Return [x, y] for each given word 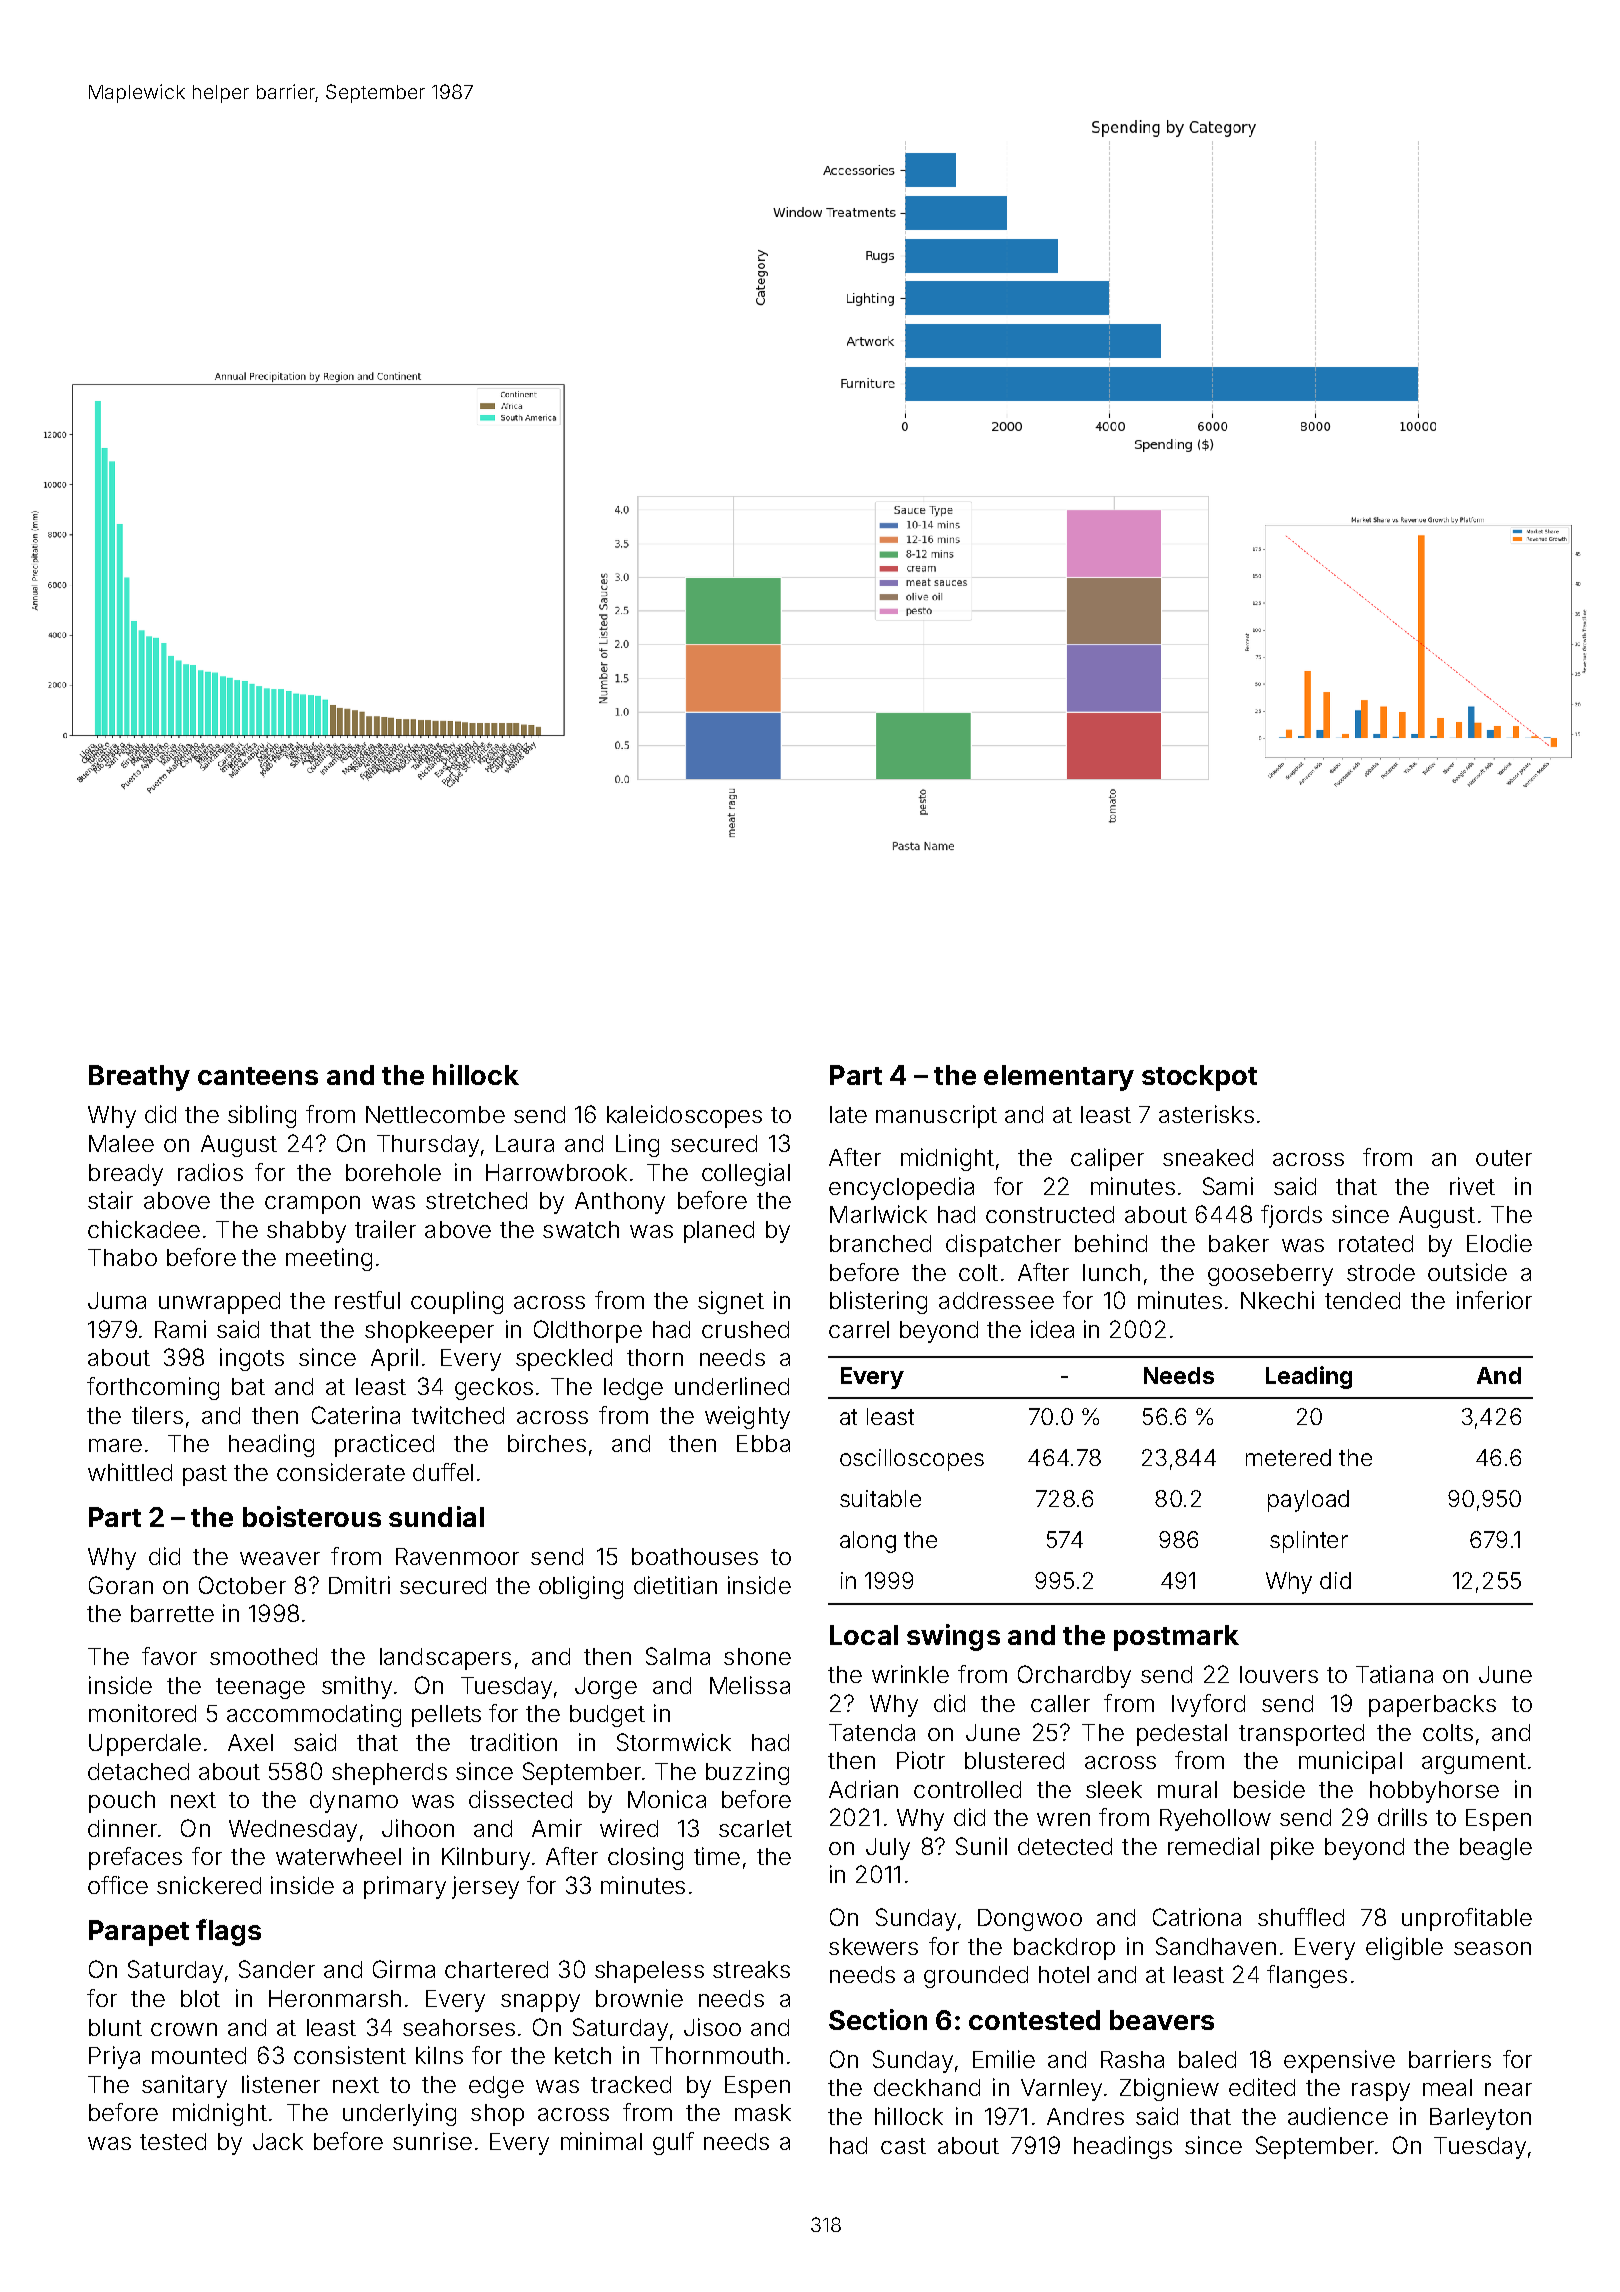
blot [200, 1998]
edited [1262, 2087]
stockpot [1199, 1078]
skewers [873, 1946]
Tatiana [1394, 1674]
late [848, 1114]
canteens [258, 1076]
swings [953, 1637]
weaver [280, 1558]
